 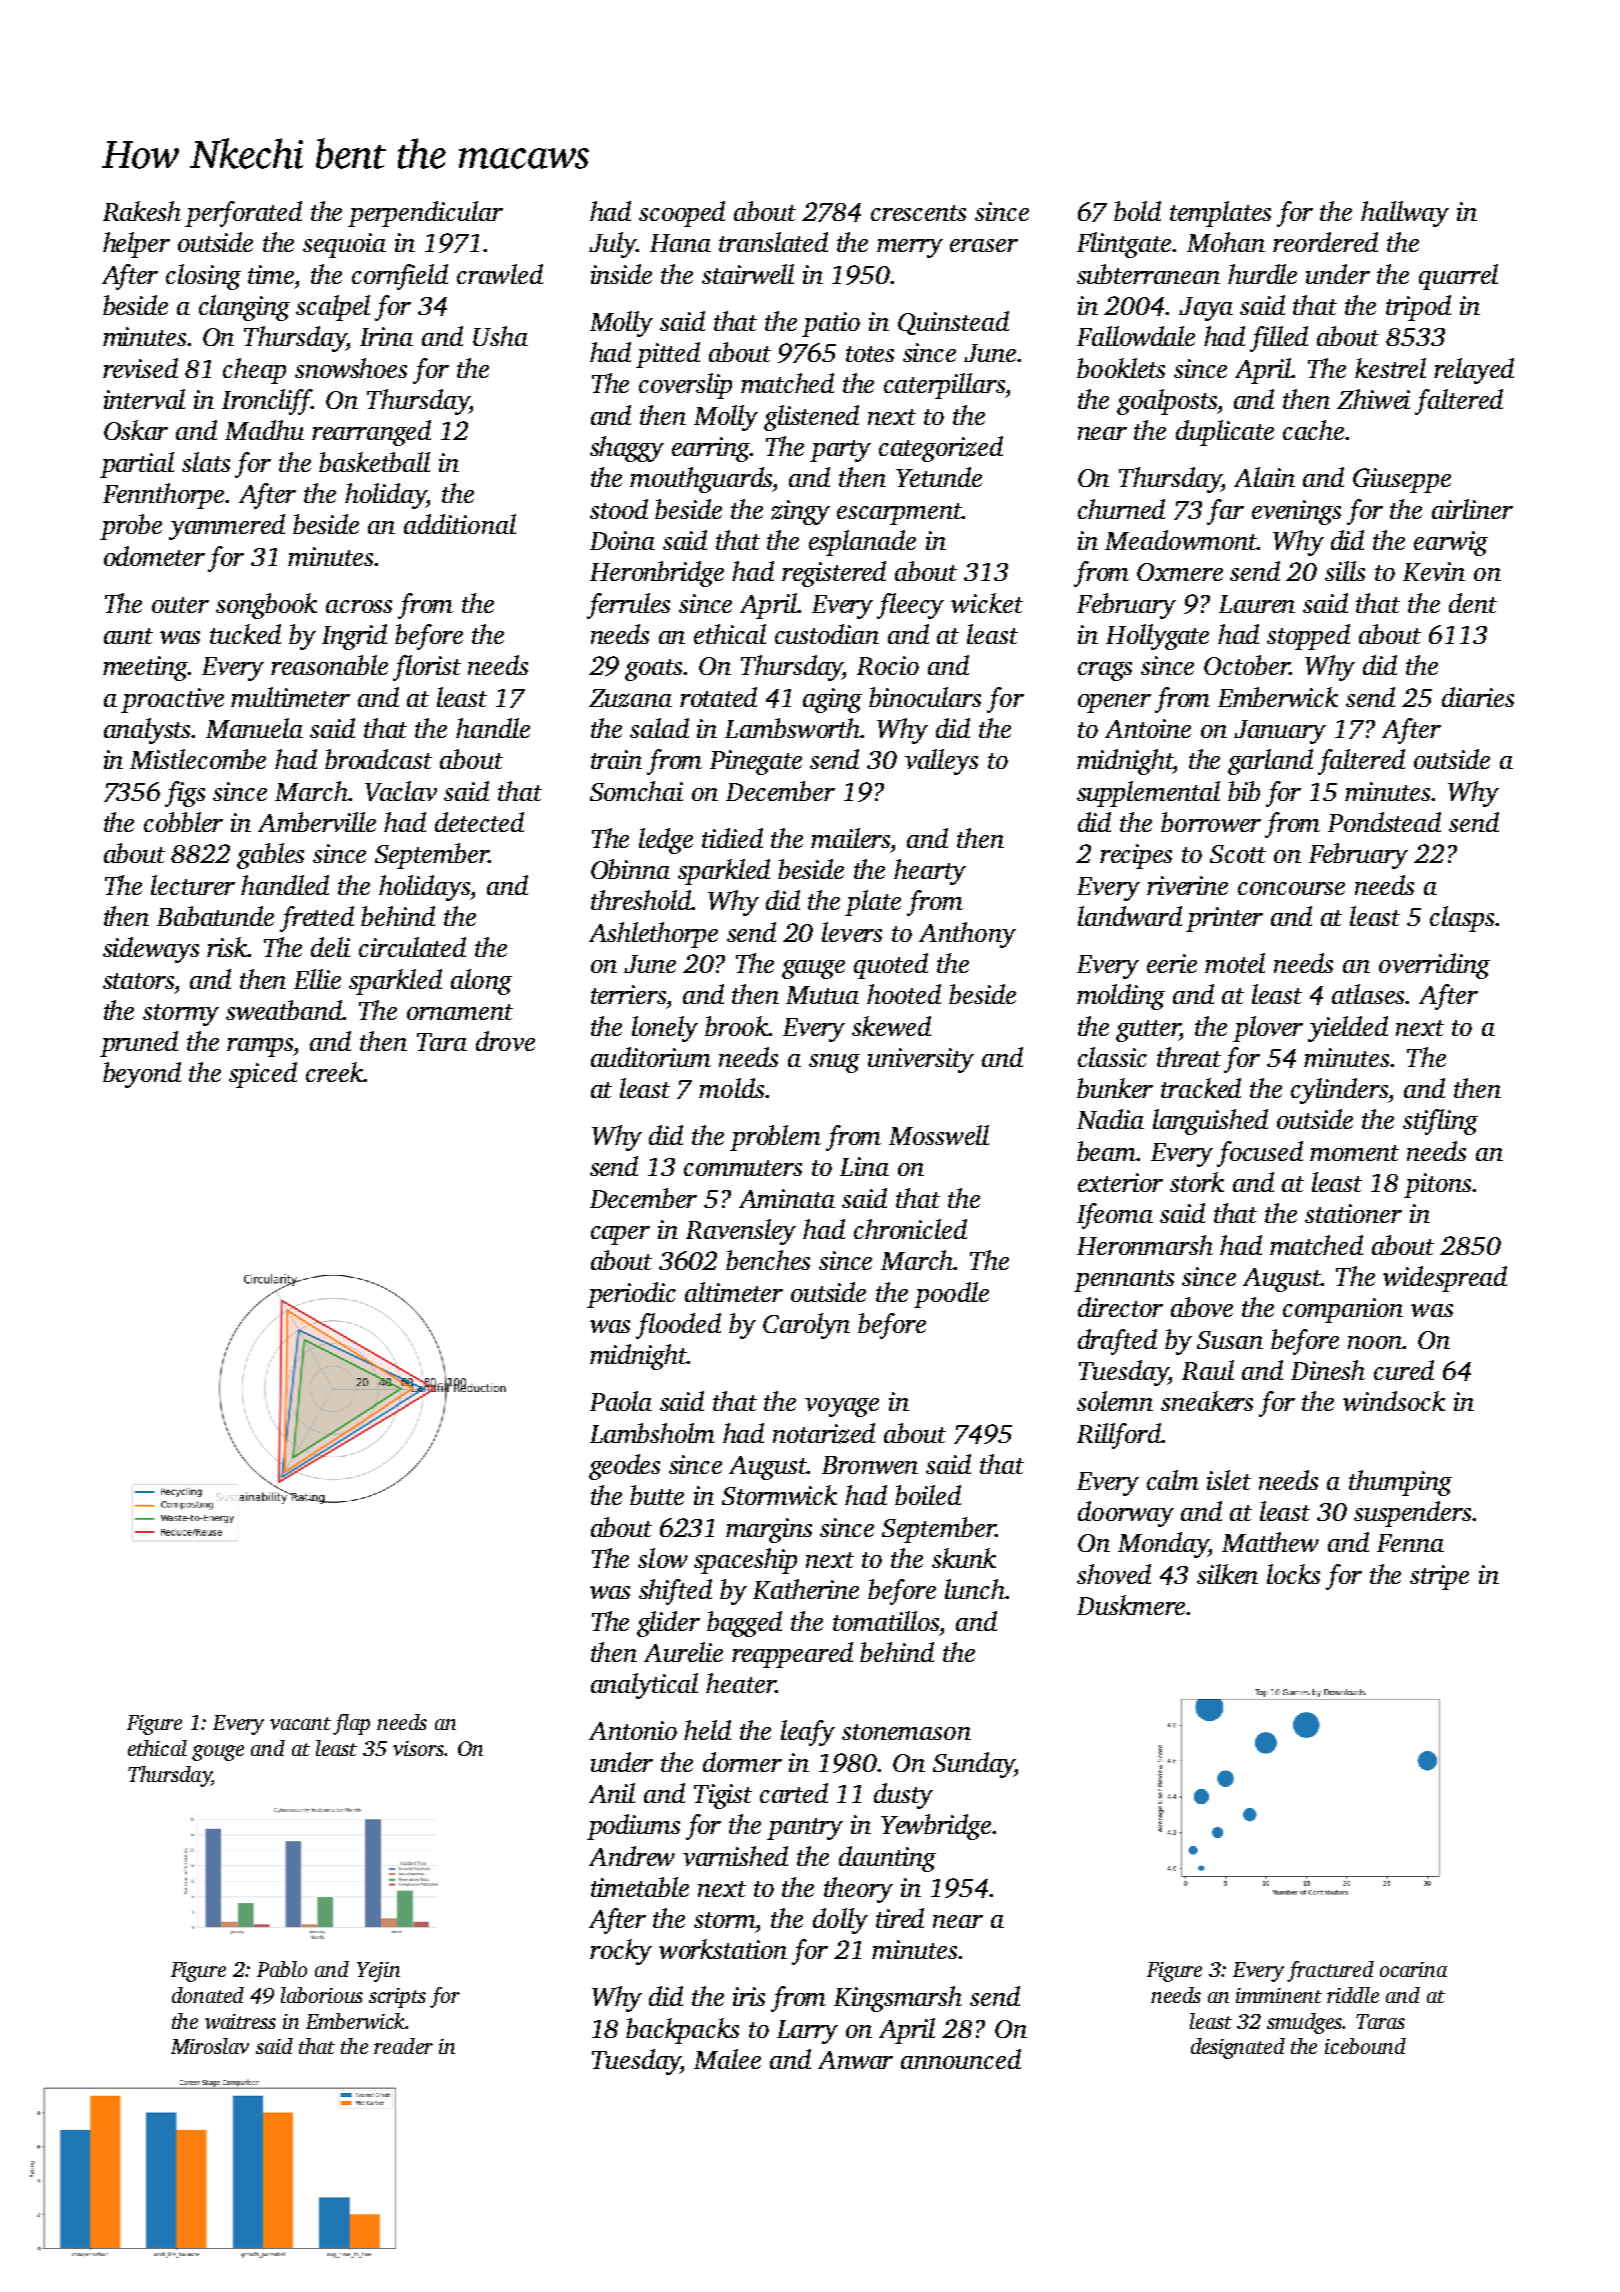 I want to click on scooped, so click(x=682, y=214).
